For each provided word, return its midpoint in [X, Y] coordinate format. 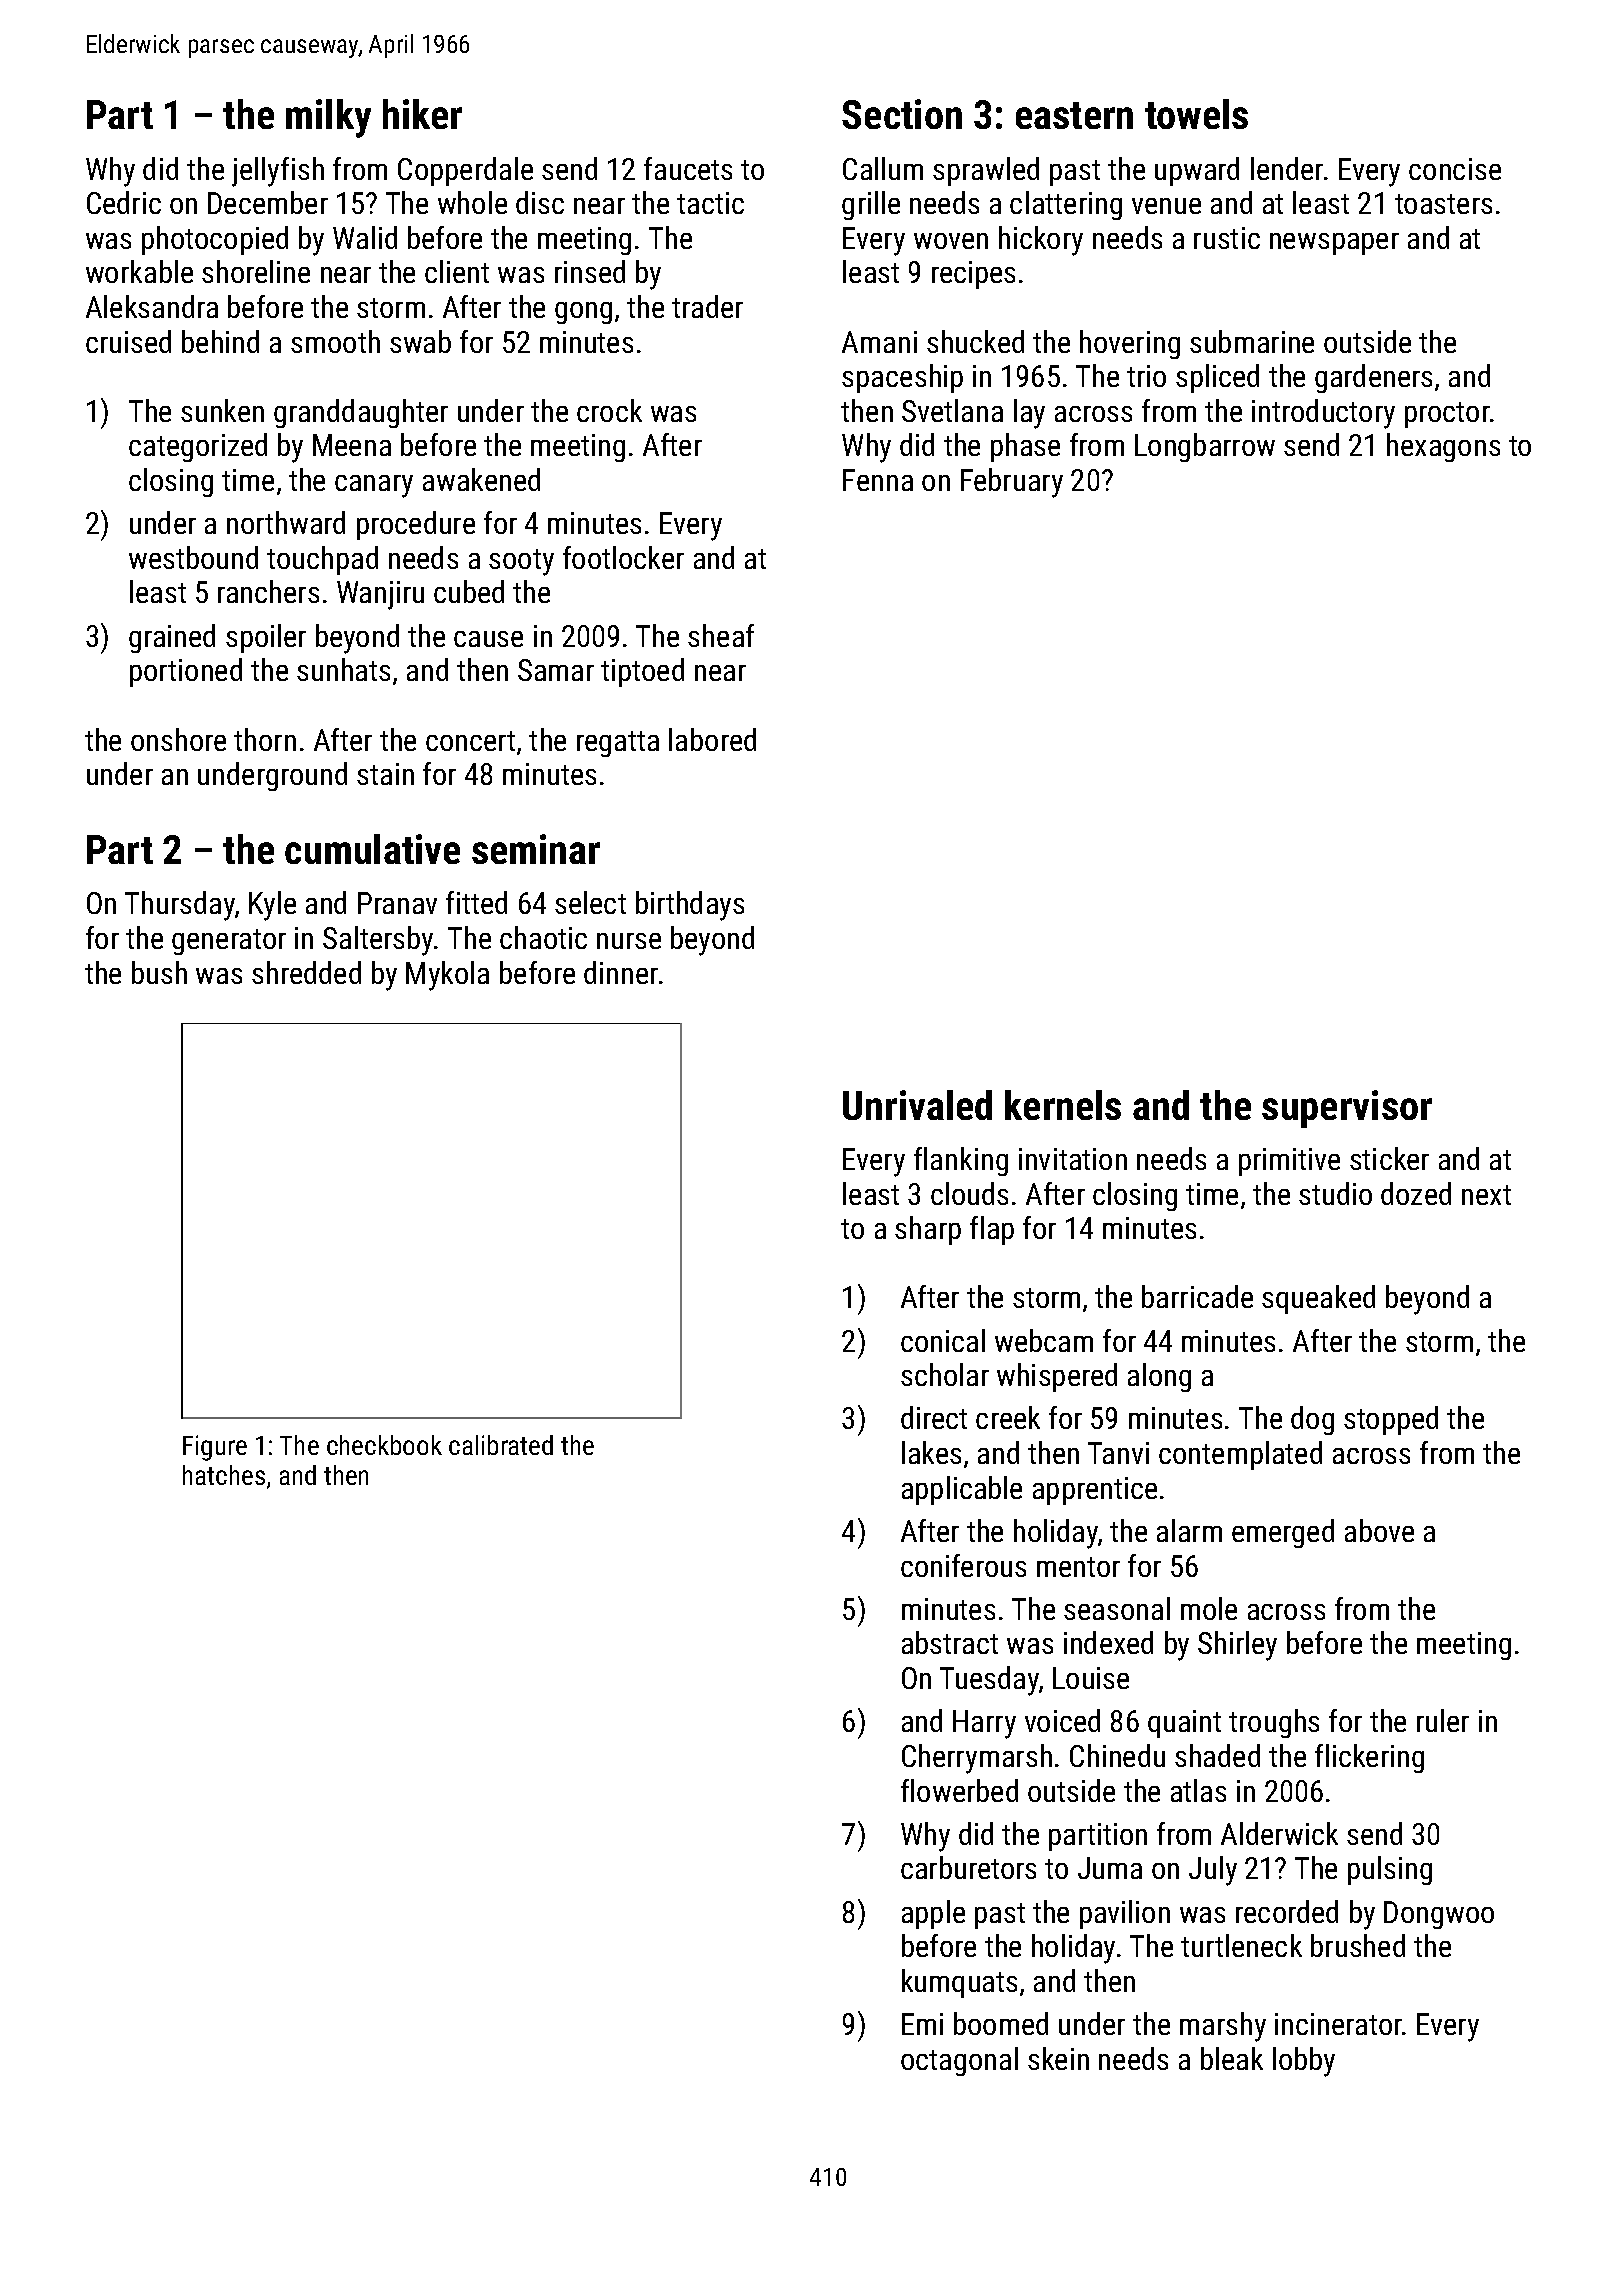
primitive [1289, 1162]
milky [328, 118]
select [590, 902]
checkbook [384, 1445]
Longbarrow [1205, 447]
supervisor [1347, 1109]
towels [1196, 114]
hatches [224, 1475]
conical [943, 1340]
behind [220, 341]
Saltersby [379, 941]
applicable [962, 1490]
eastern [1074, 115]
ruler [1443, 1720]
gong [583, 313]
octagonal [959, 2061]
